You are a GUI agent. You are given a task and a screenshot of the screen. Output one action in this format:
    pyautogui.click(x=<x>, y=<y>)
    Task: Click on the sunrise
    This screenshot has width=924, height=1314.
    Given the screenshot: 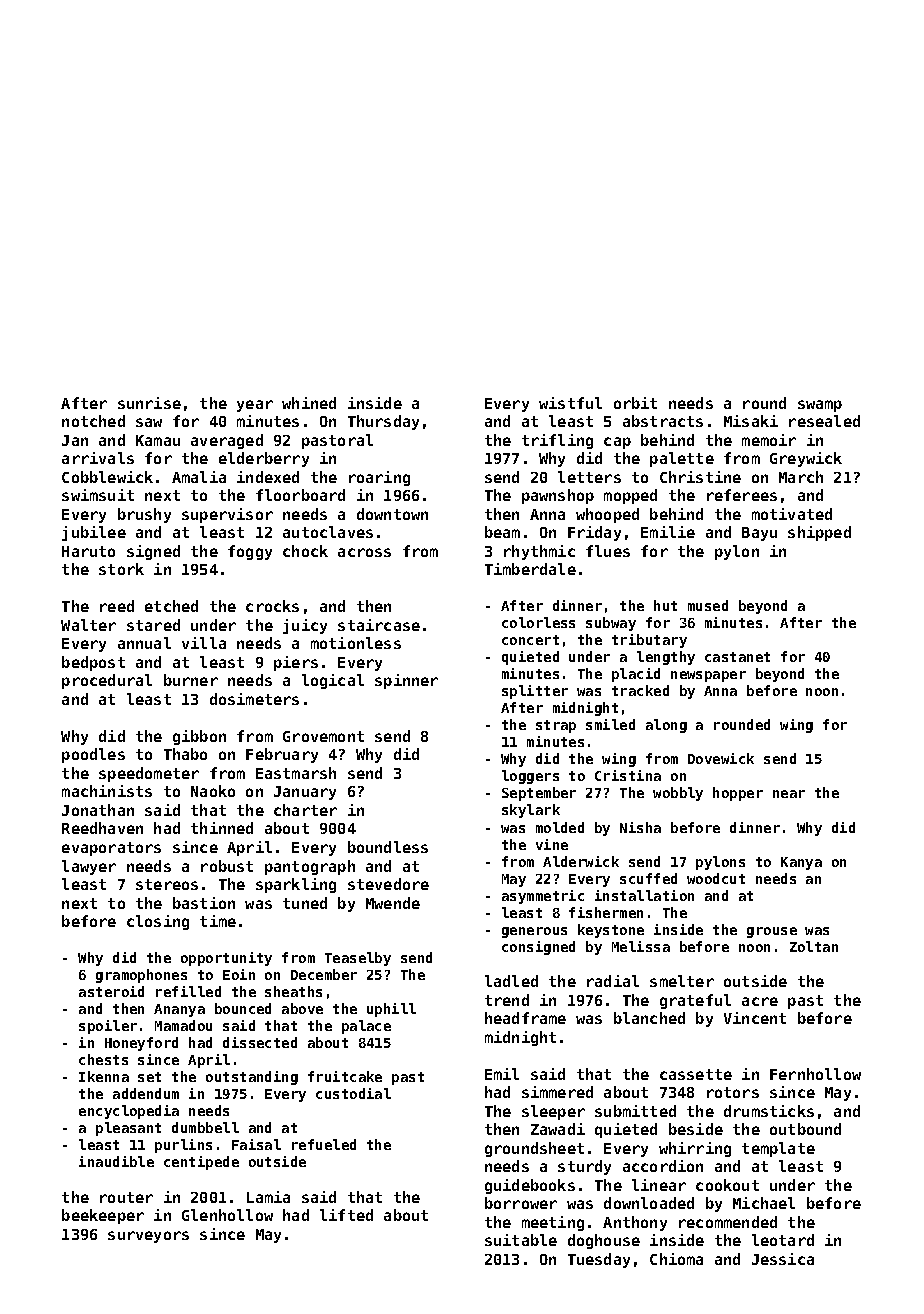 What is the action you would take?
    pyautogui.click(x=149, y=403)
